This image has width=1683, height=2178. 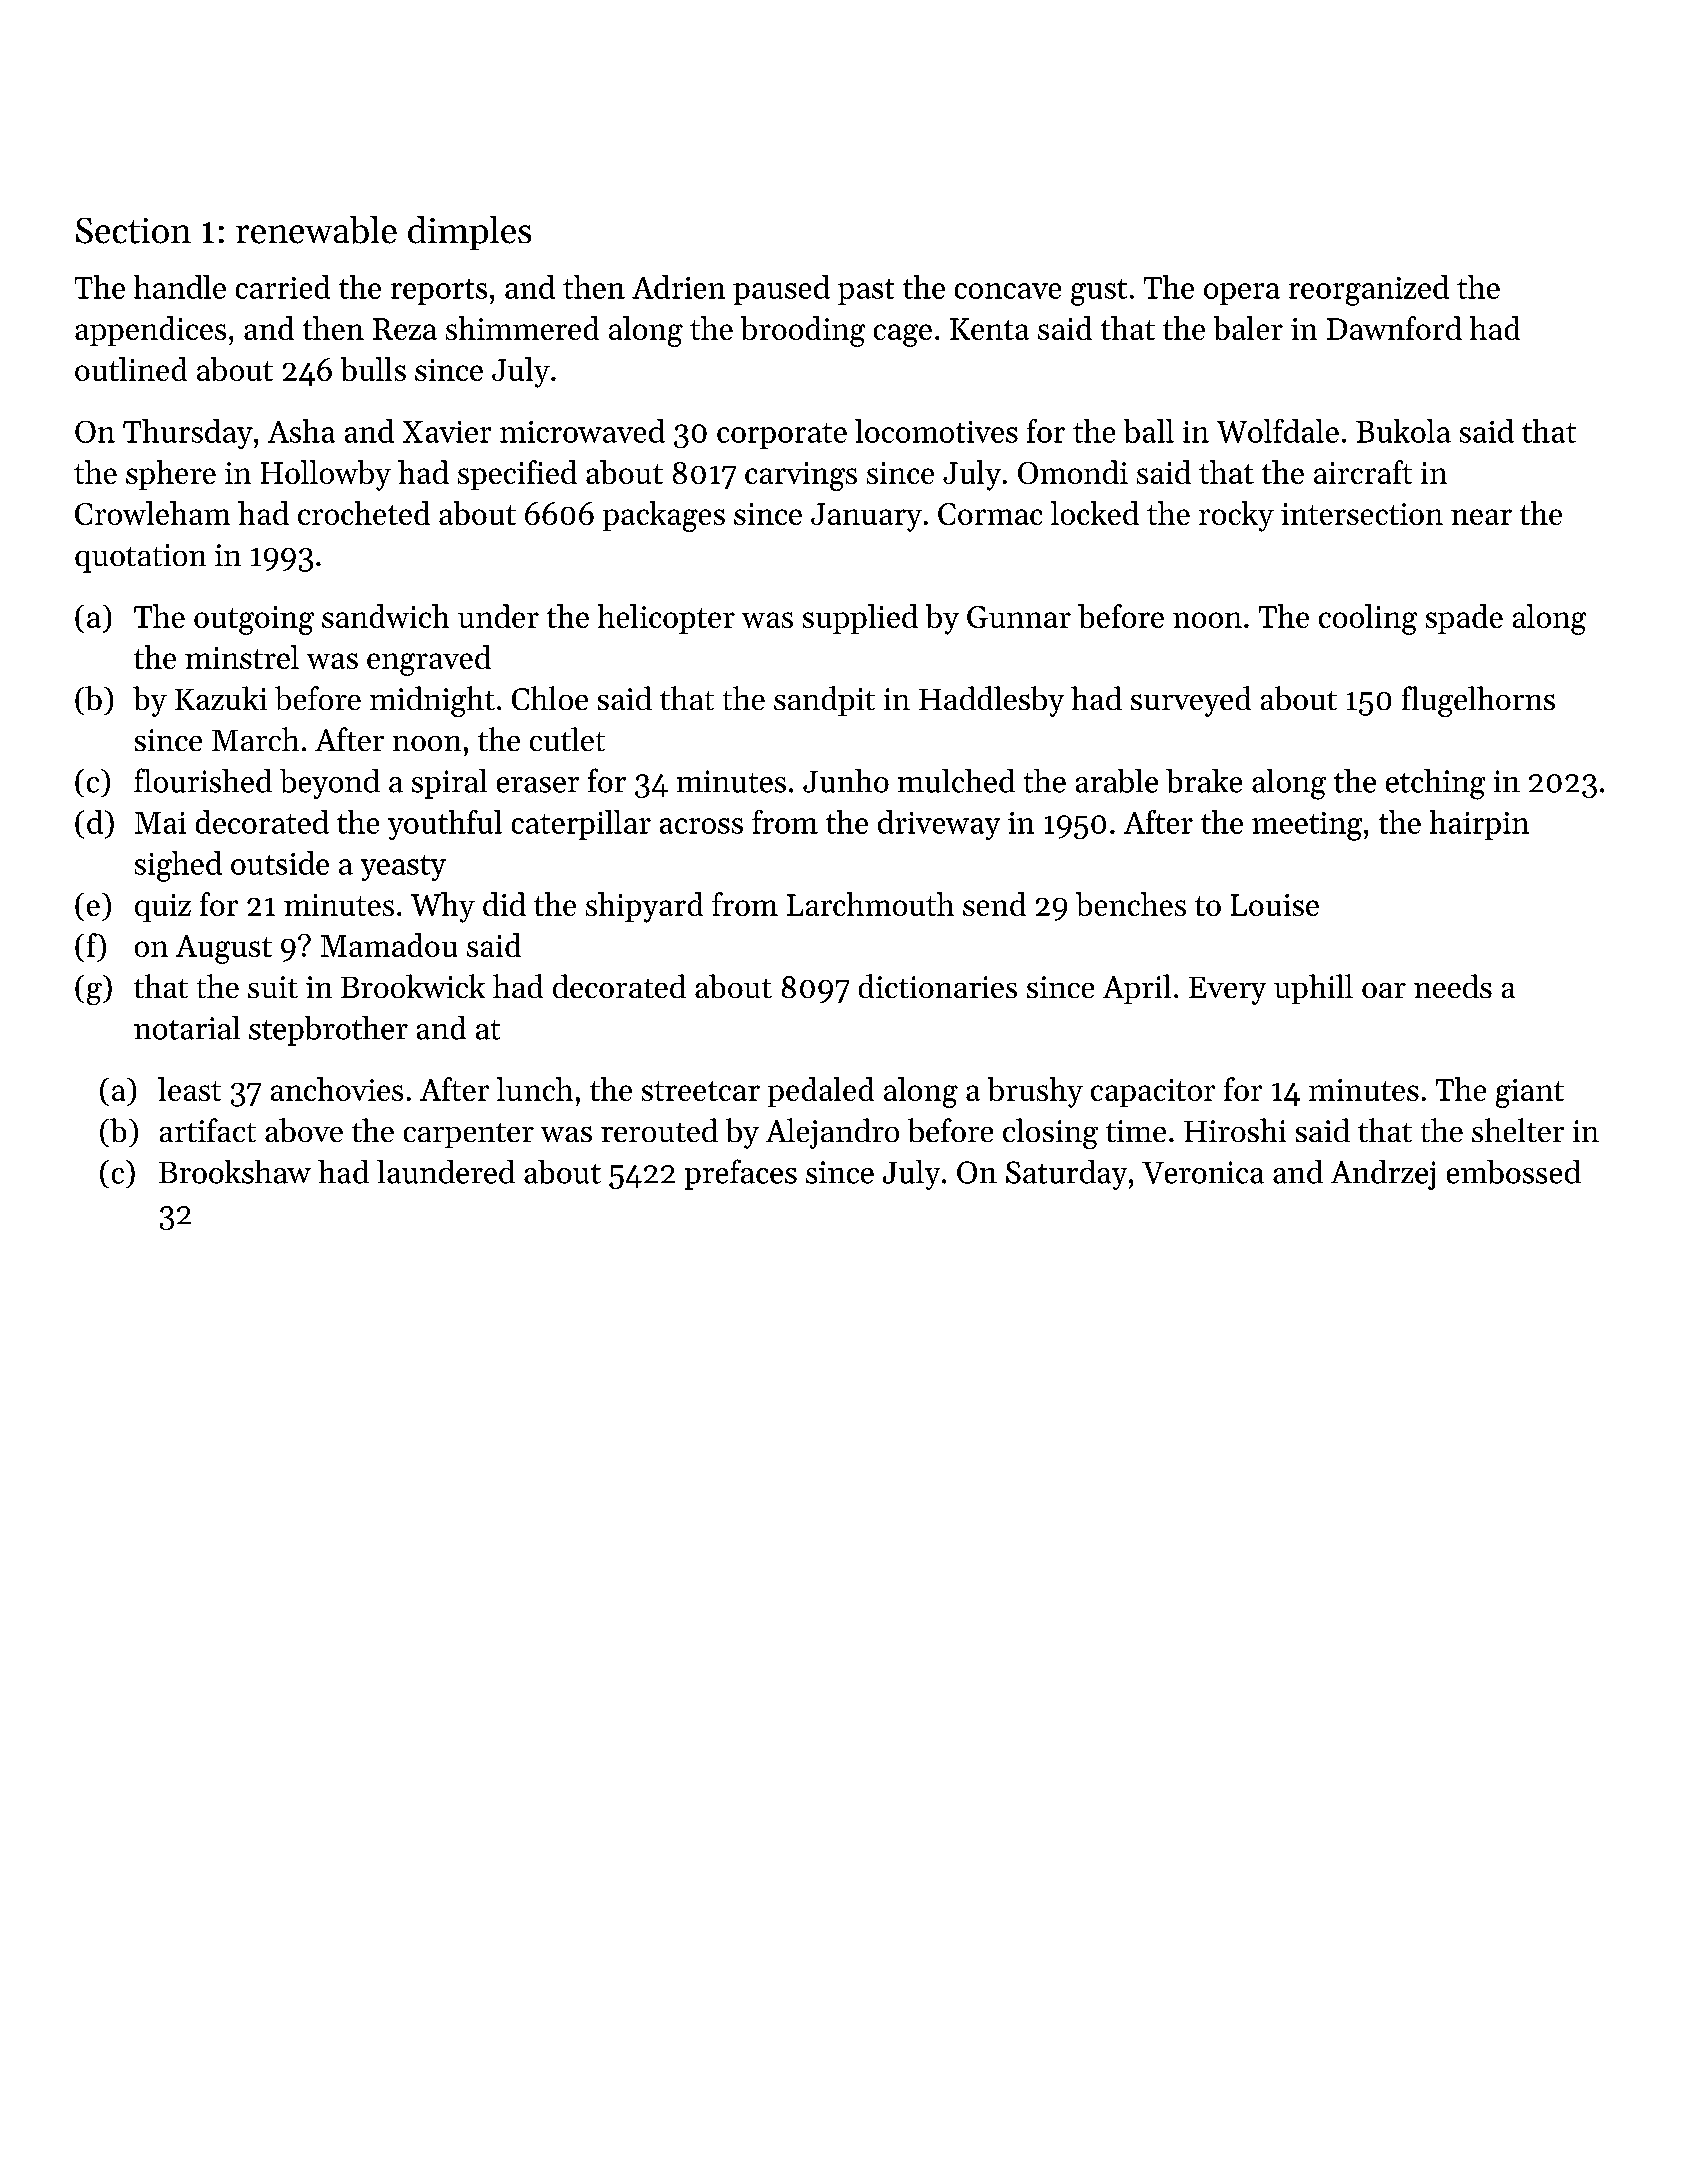 I want to click on sandpit, so click(x=824, y=701).
